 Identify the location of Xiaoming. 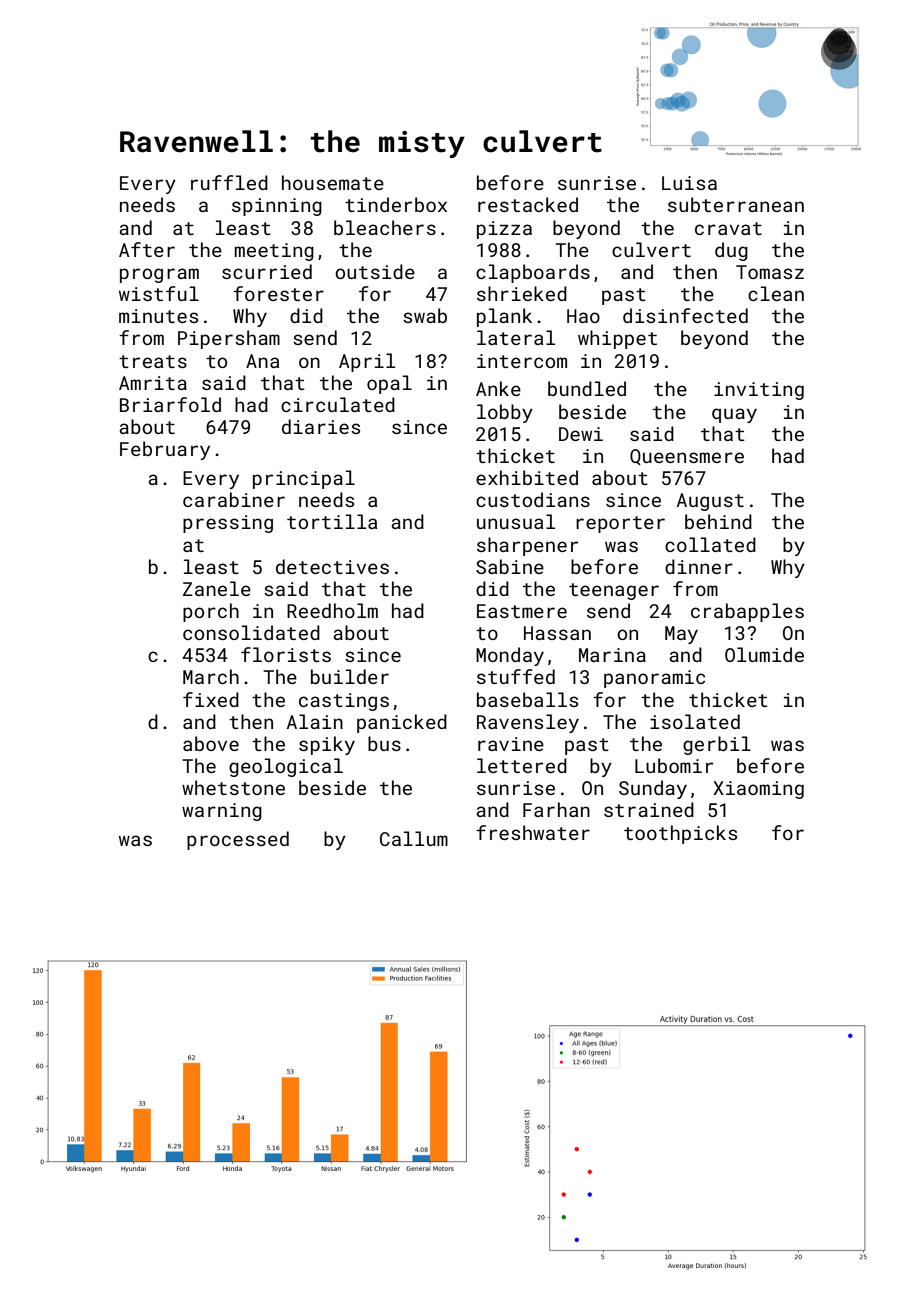
(758, 790).
